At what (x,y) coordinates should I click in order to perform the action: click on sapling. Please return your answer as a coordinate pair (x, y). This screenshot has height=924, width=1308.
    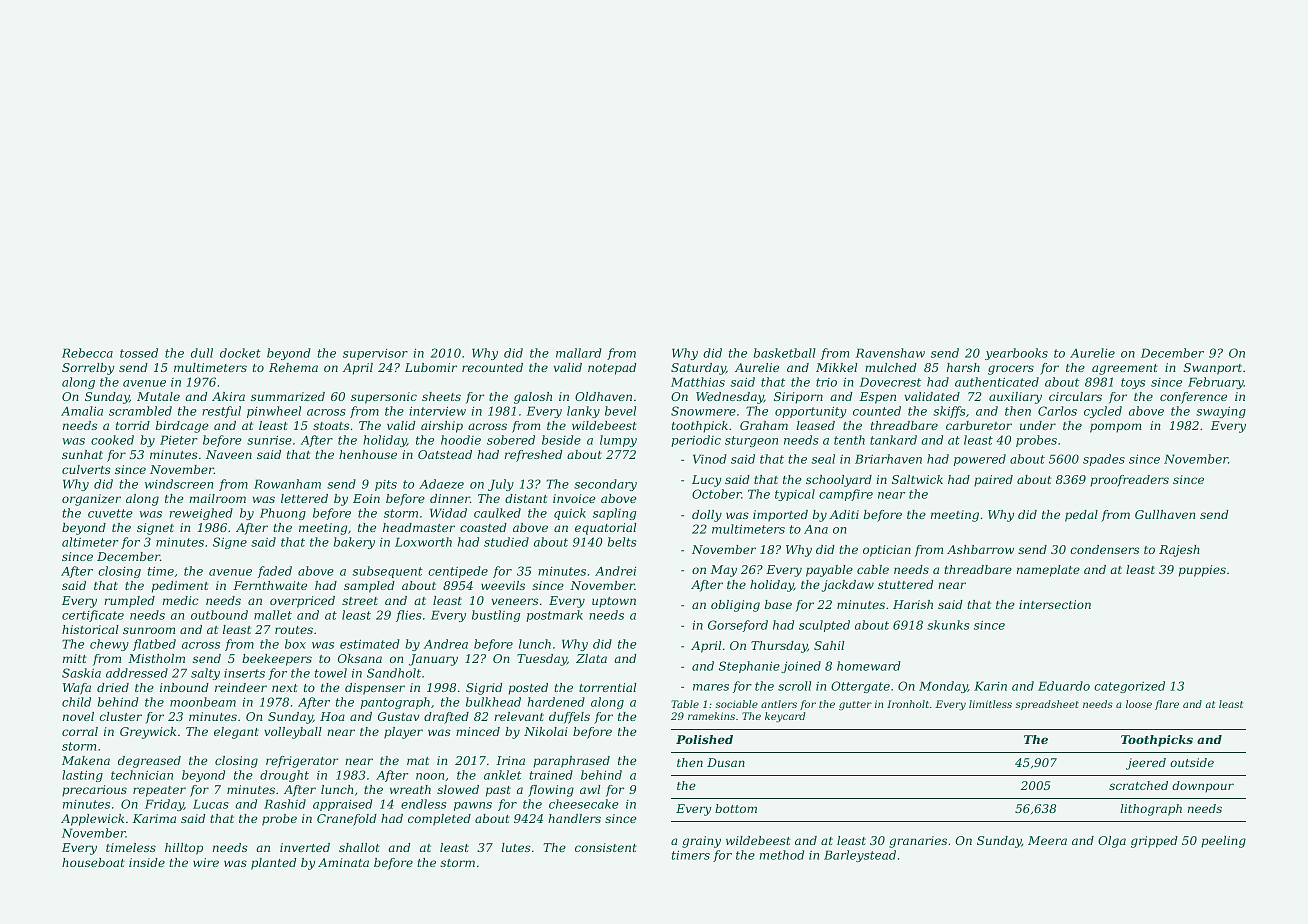
    Looking at the image, I should click on (614, 514).
